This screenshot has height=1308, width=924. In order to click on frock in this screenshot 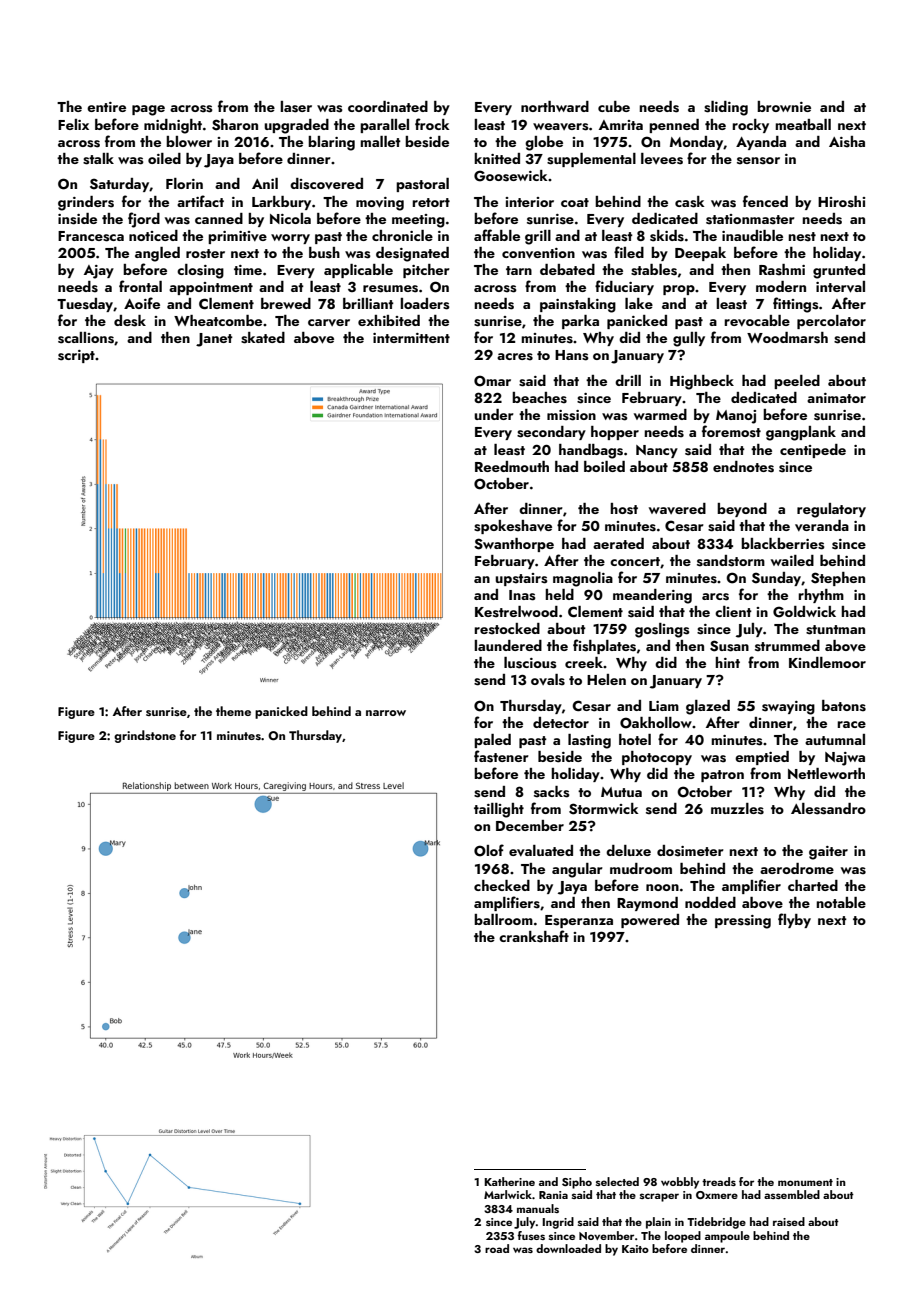, I will do `click(432, 124)`.
